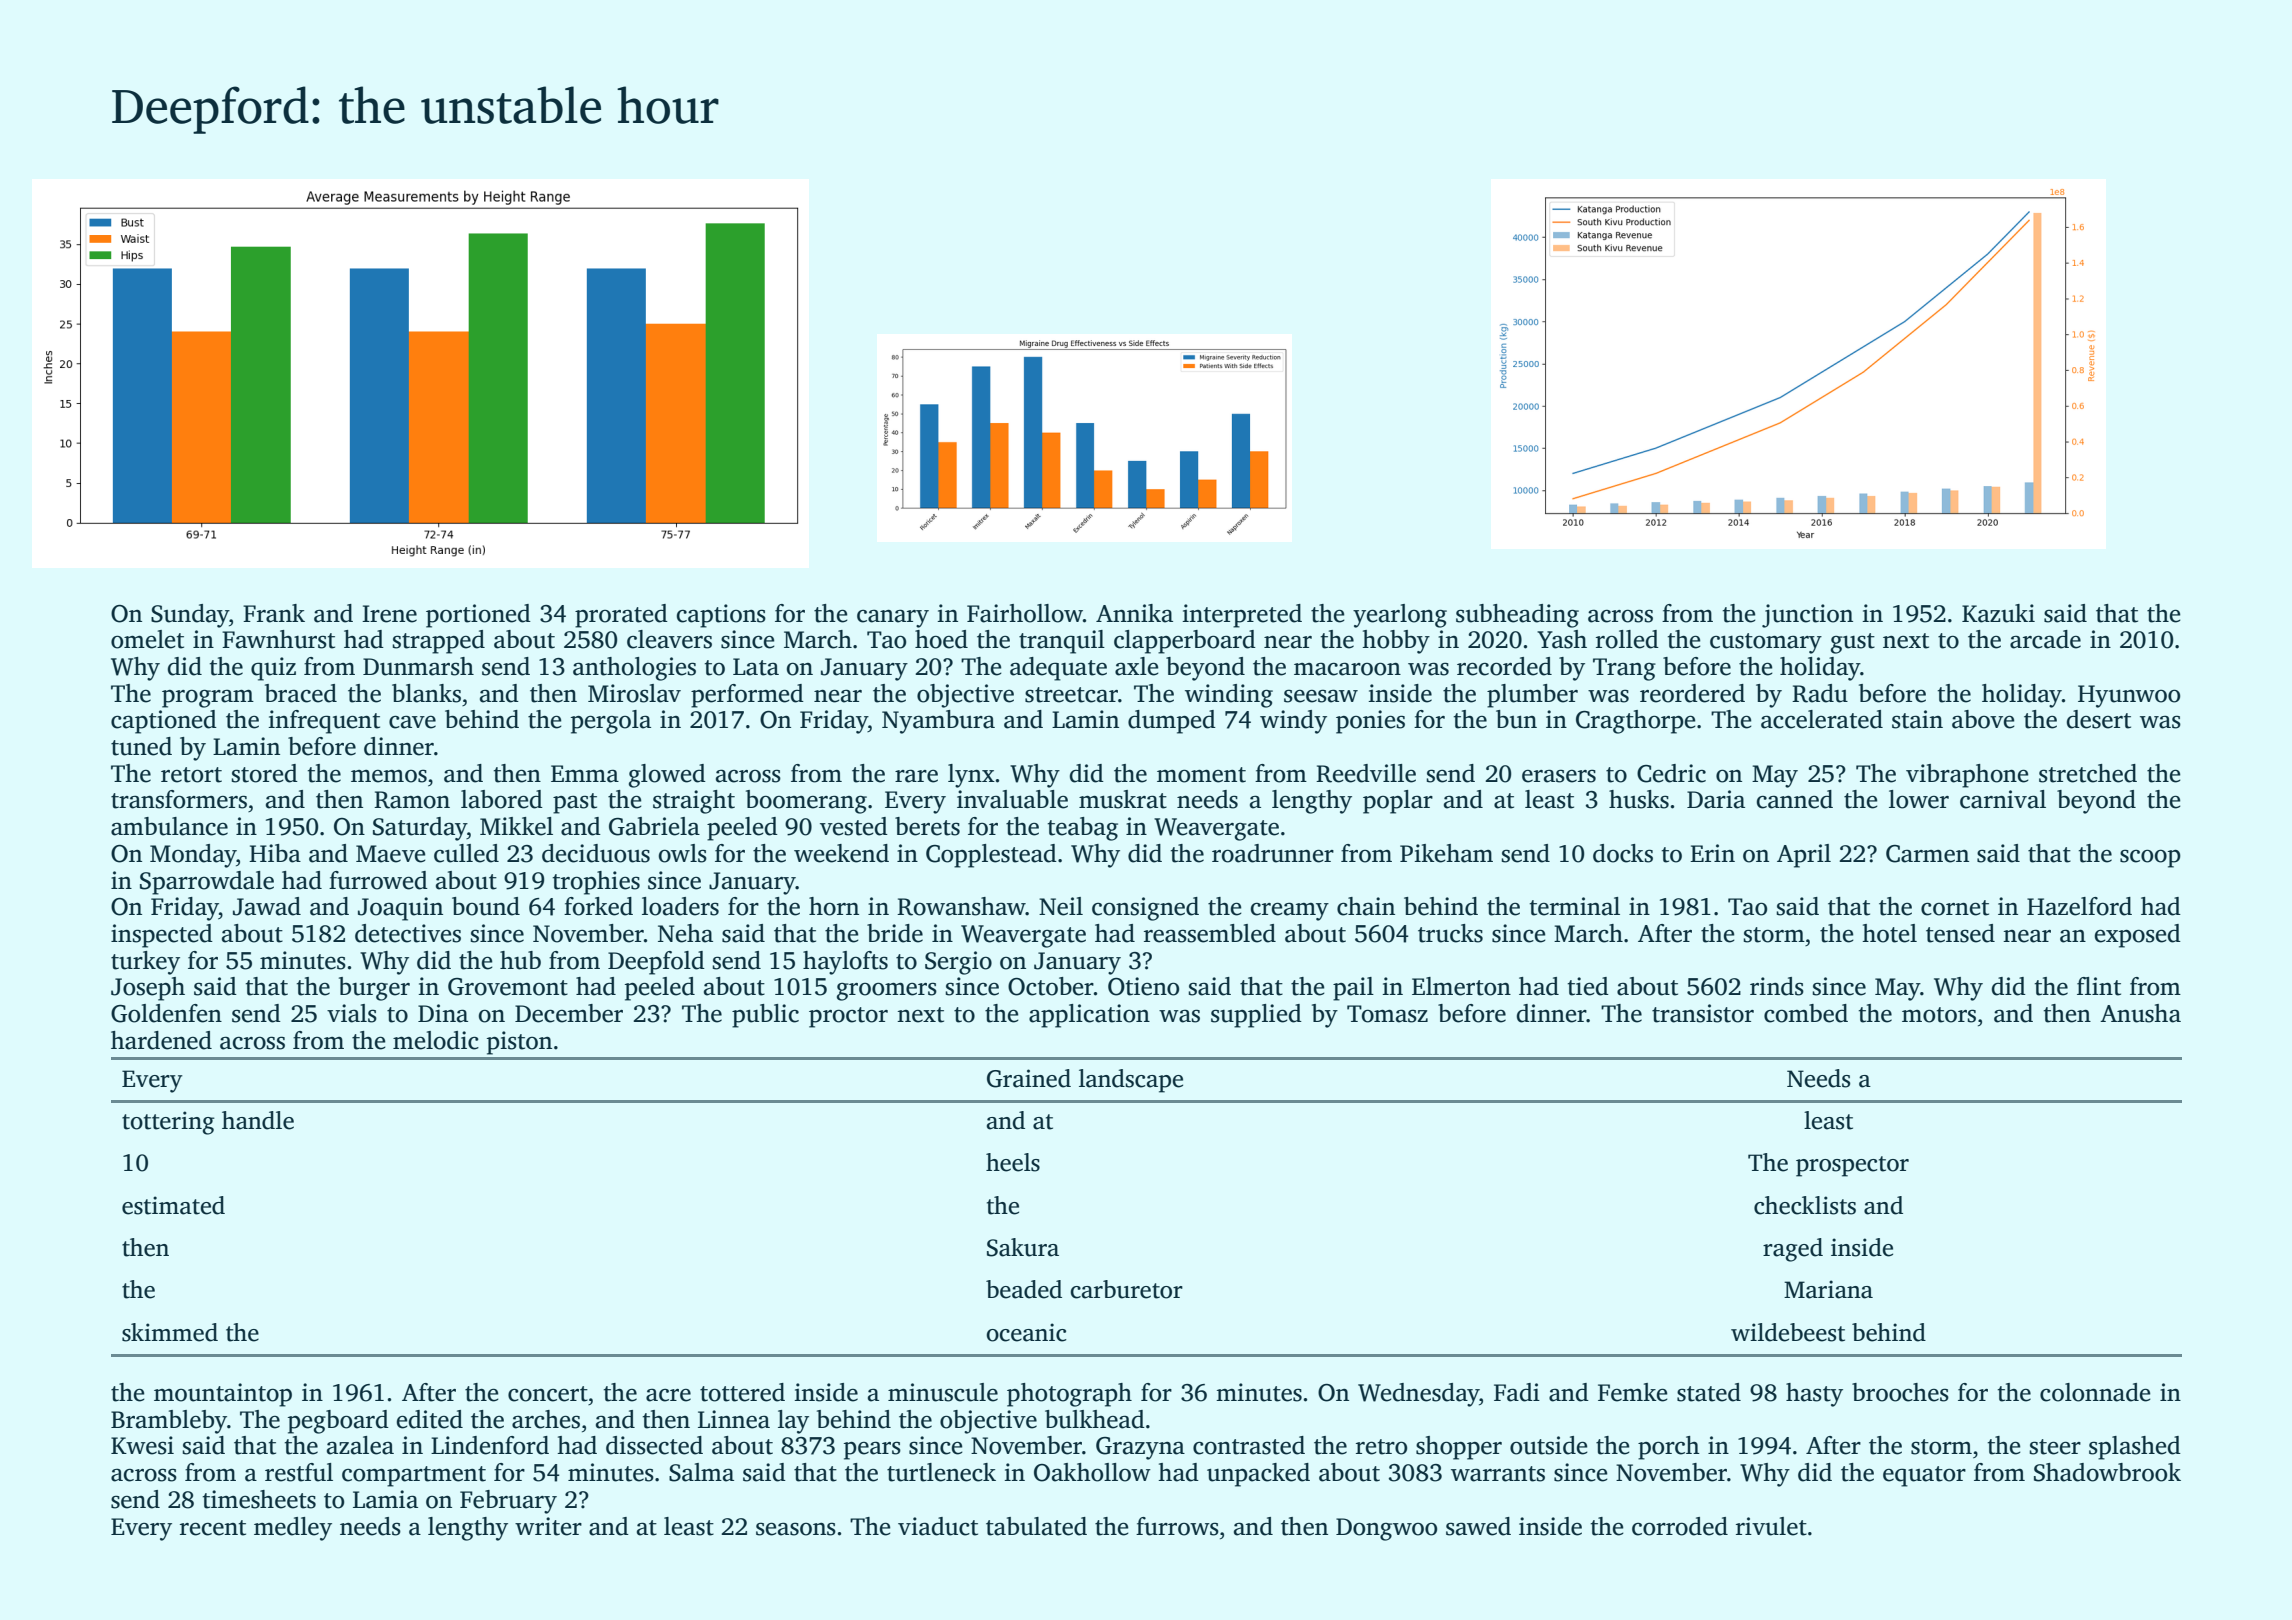 The width and height of the document is (2292, 1620). What do you see at coordinates (1013, 1162) in the document?
I see `heels` at bounding box center [1013, 1162].
